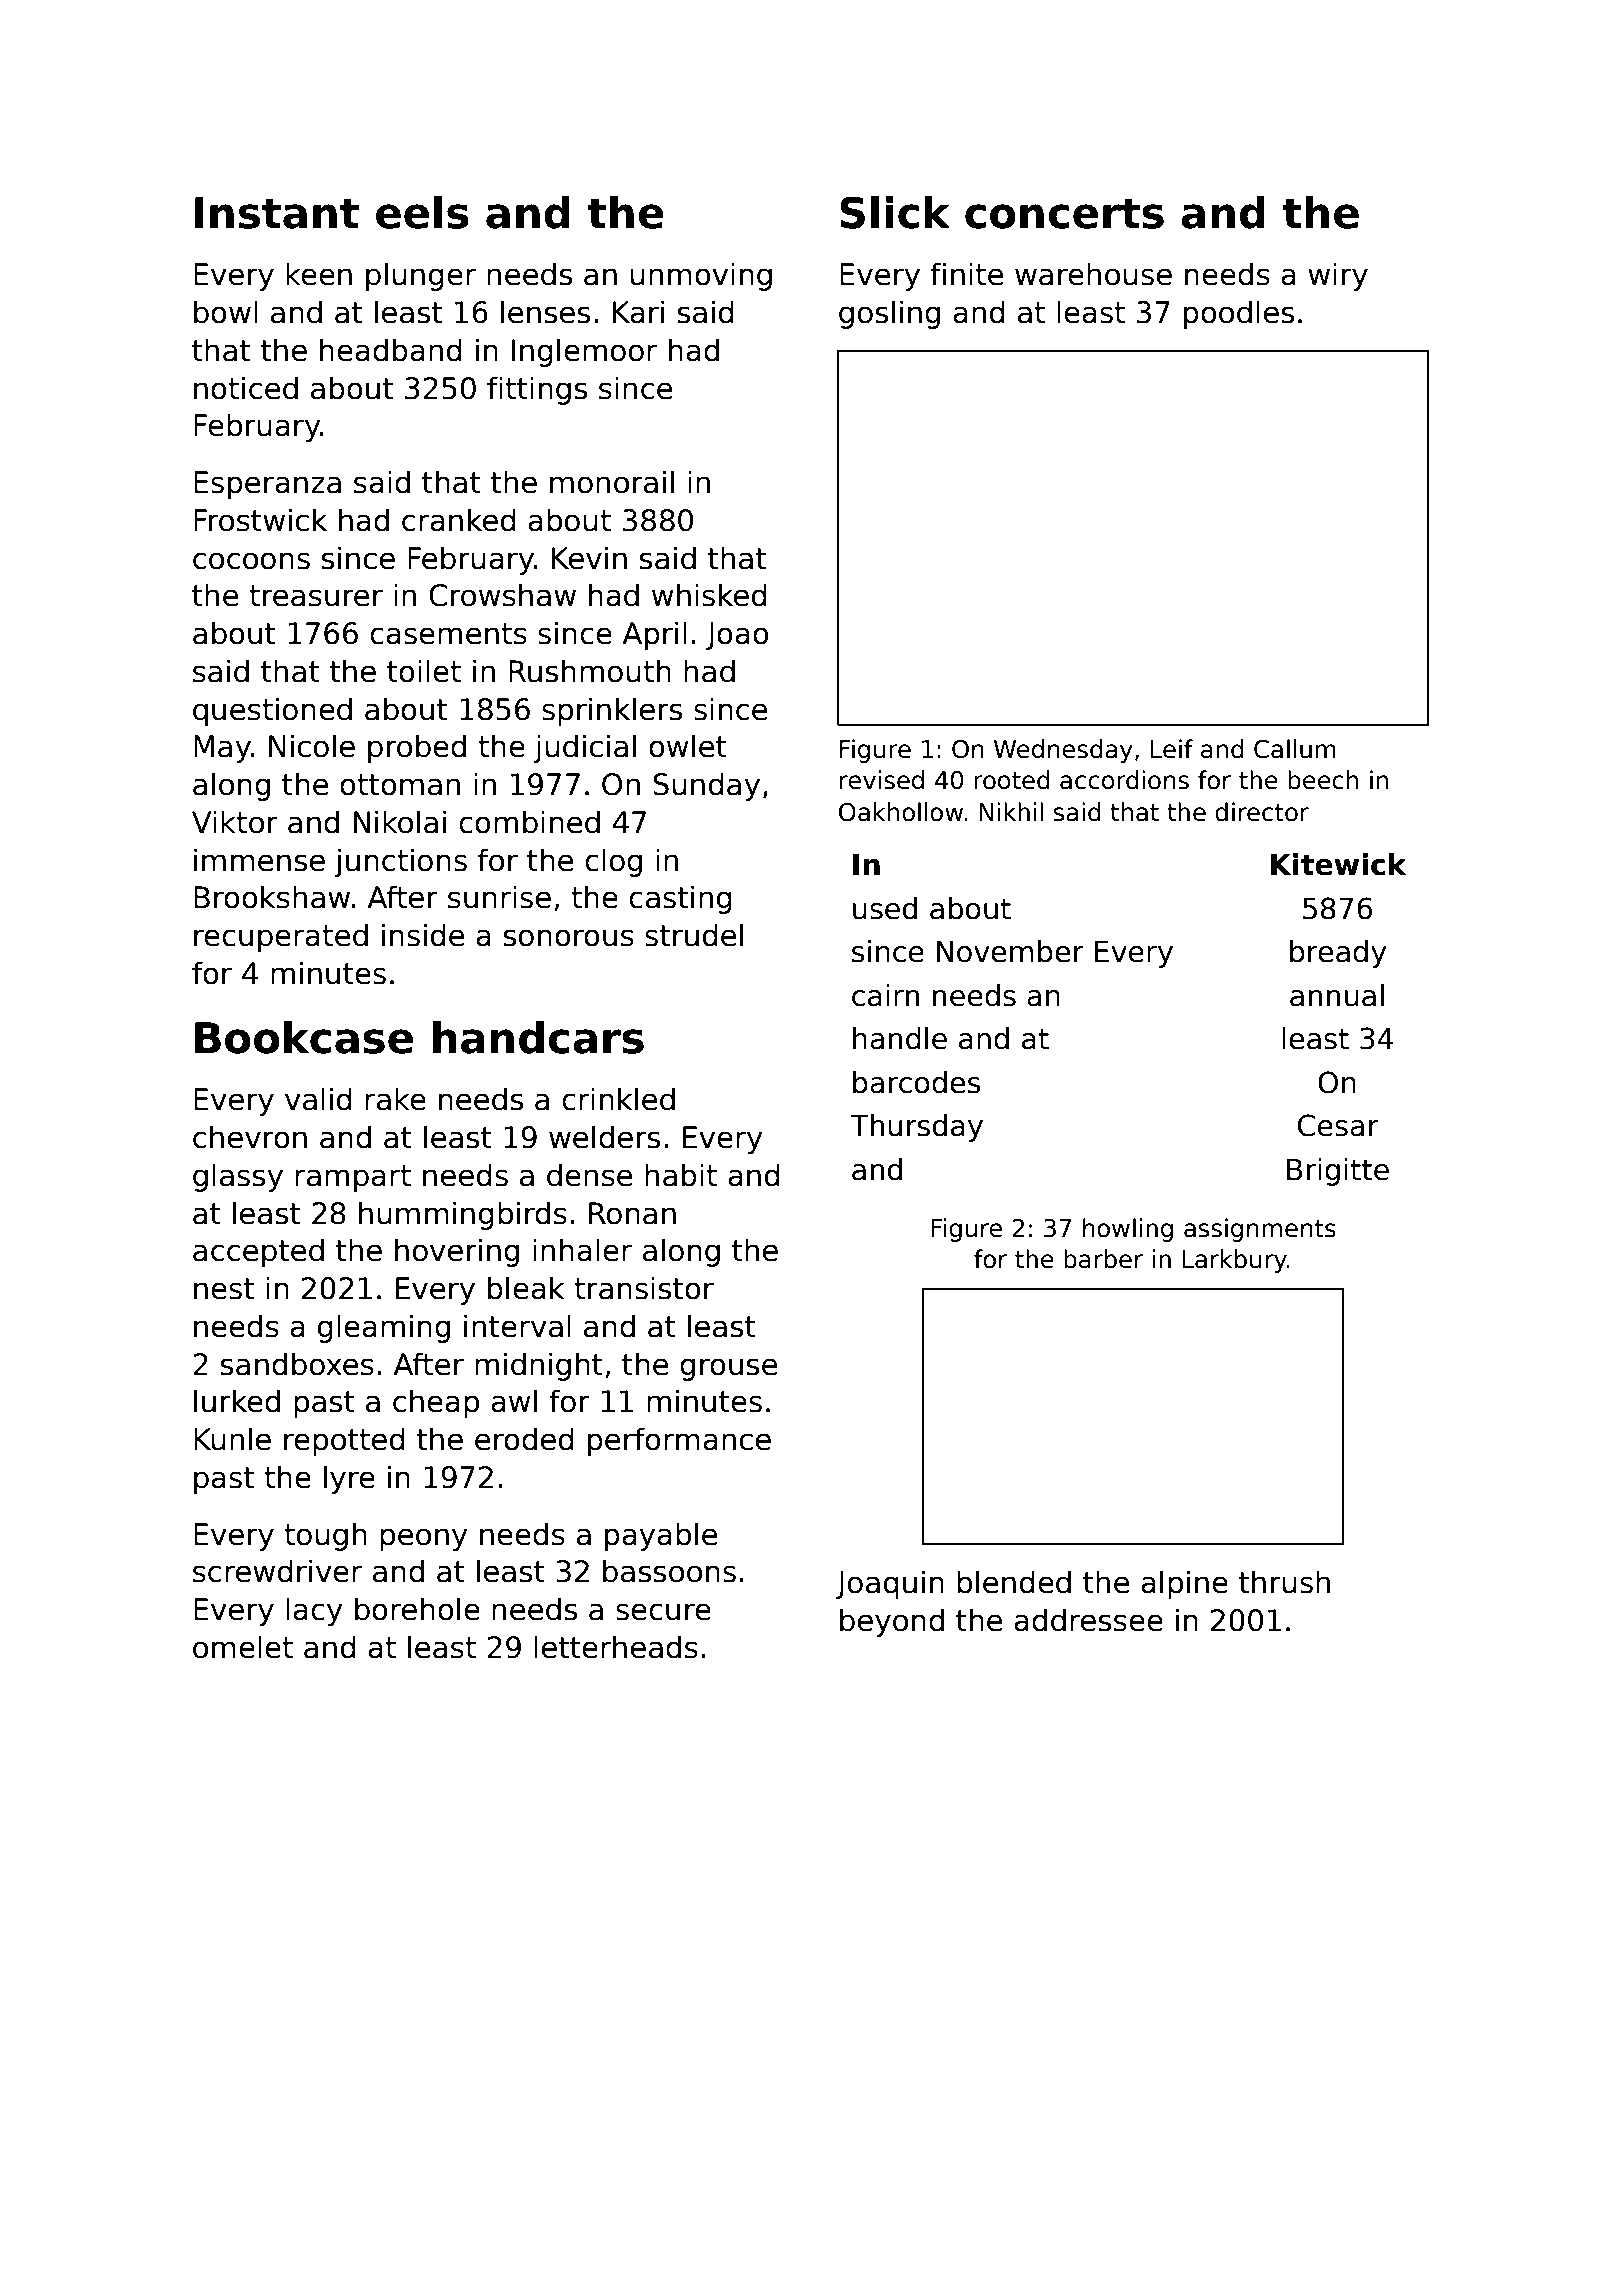 This document has height=2292, width=1620. I want to click on screwdriver, so click(277, 1571).
